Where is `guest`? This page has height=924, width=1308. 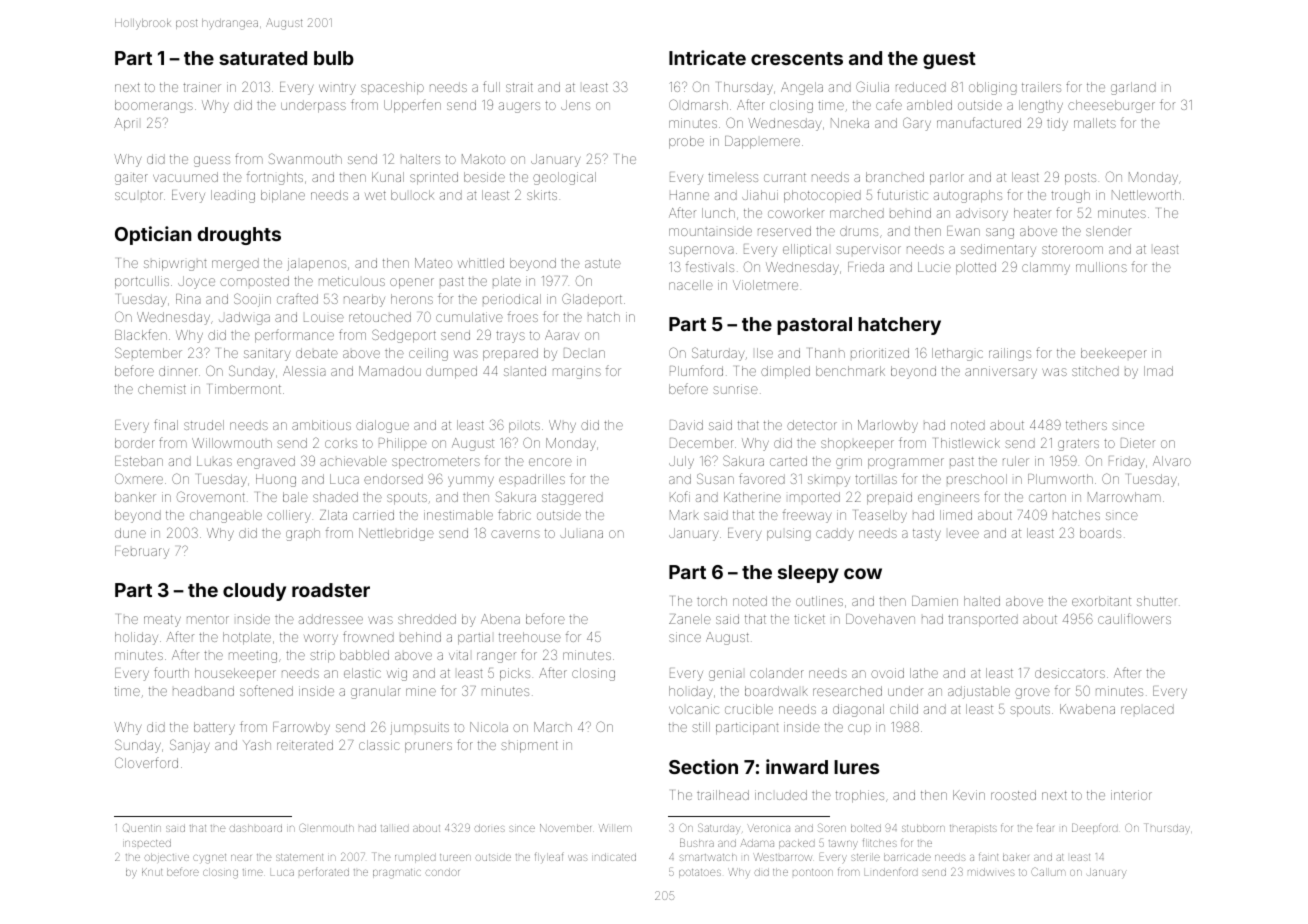 guest is located at coordinates (949, 60).
